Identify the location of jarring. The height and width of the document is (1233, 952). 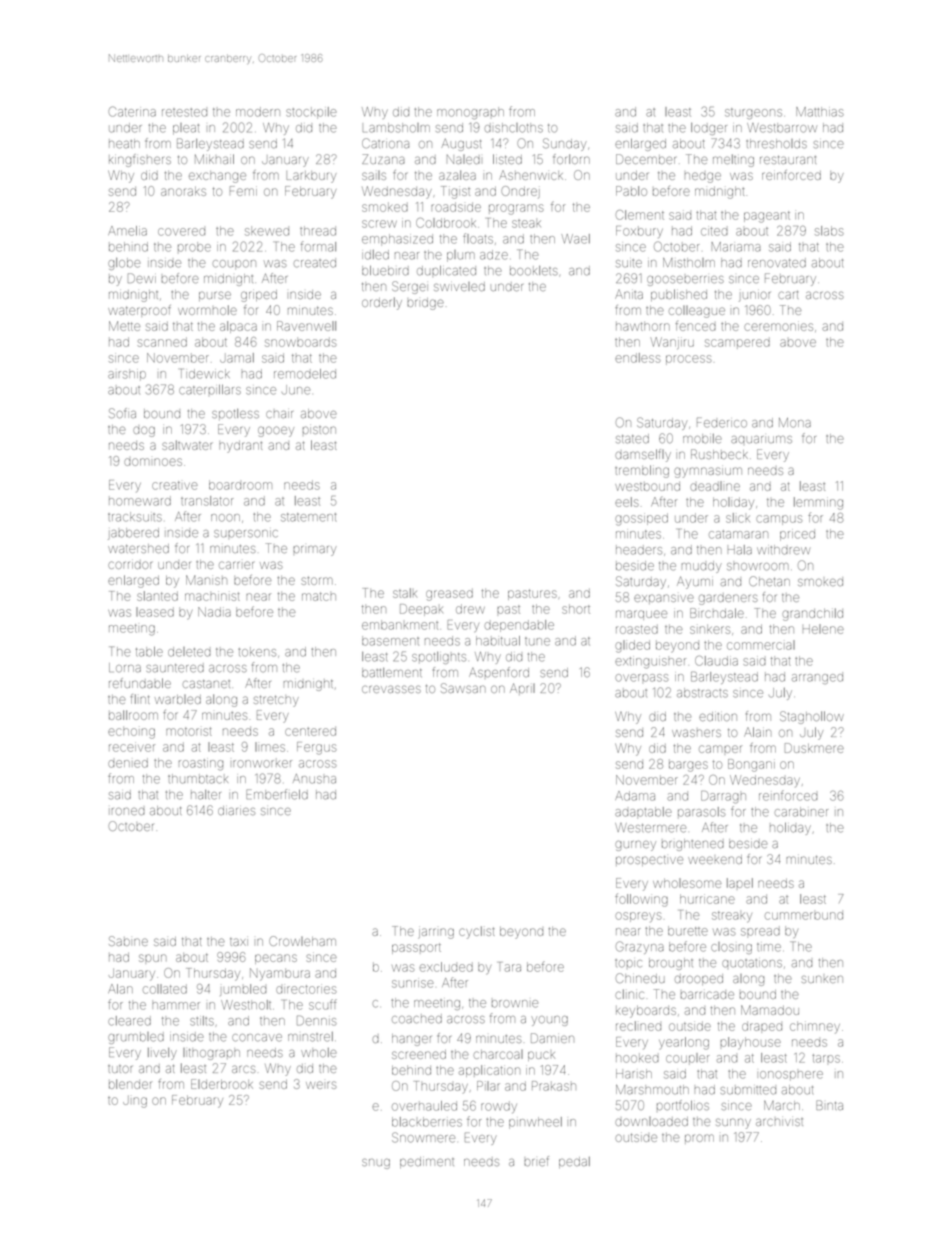
(436, 933).
